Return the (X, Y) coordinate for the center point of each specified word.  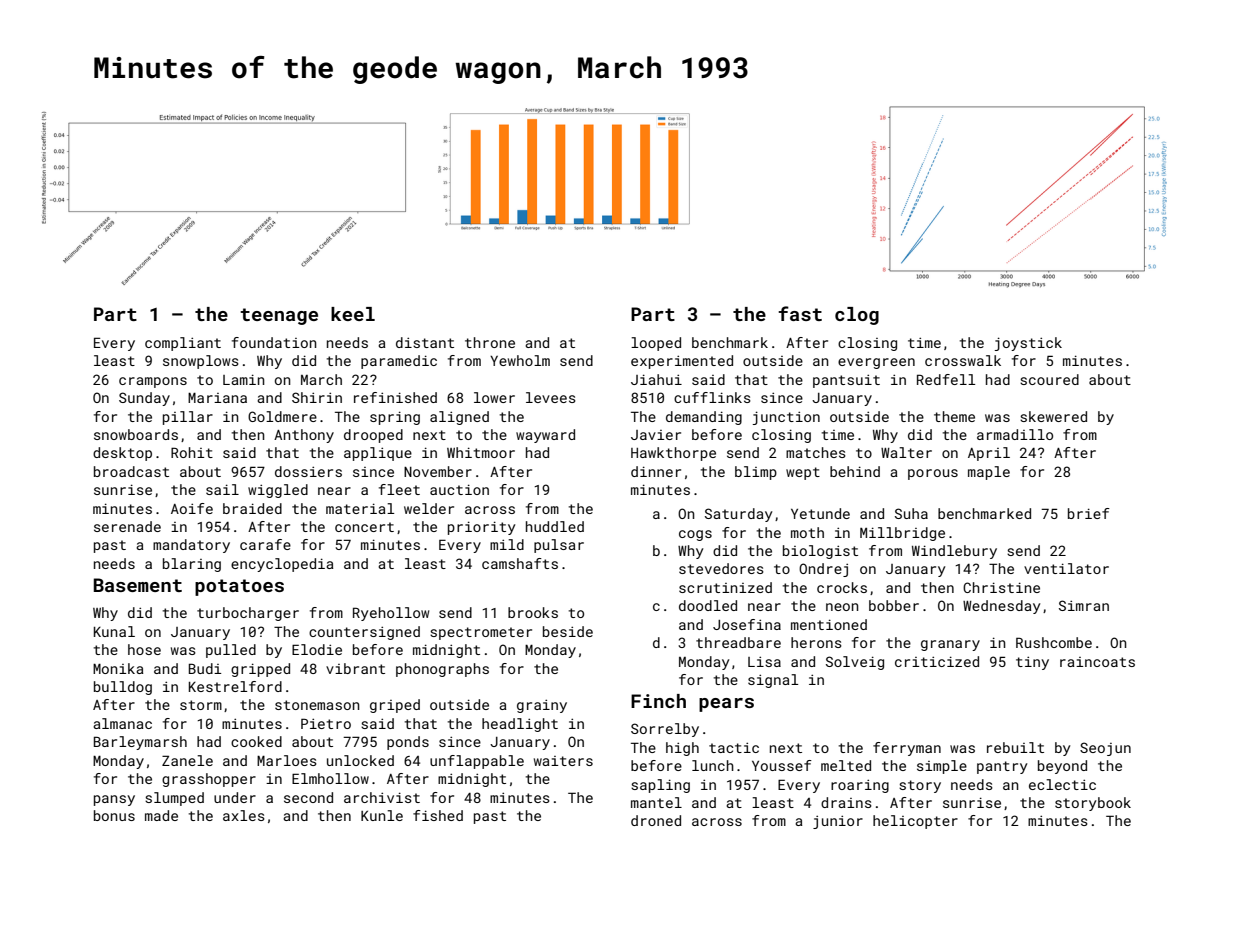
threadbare (738, 642)
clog (857, 316)
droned (656, 820)
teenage (279, 316)
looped (656, 344)
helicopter (915, 822)
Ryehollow (391, 614)
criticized (937, 661)
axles (244, 815)
